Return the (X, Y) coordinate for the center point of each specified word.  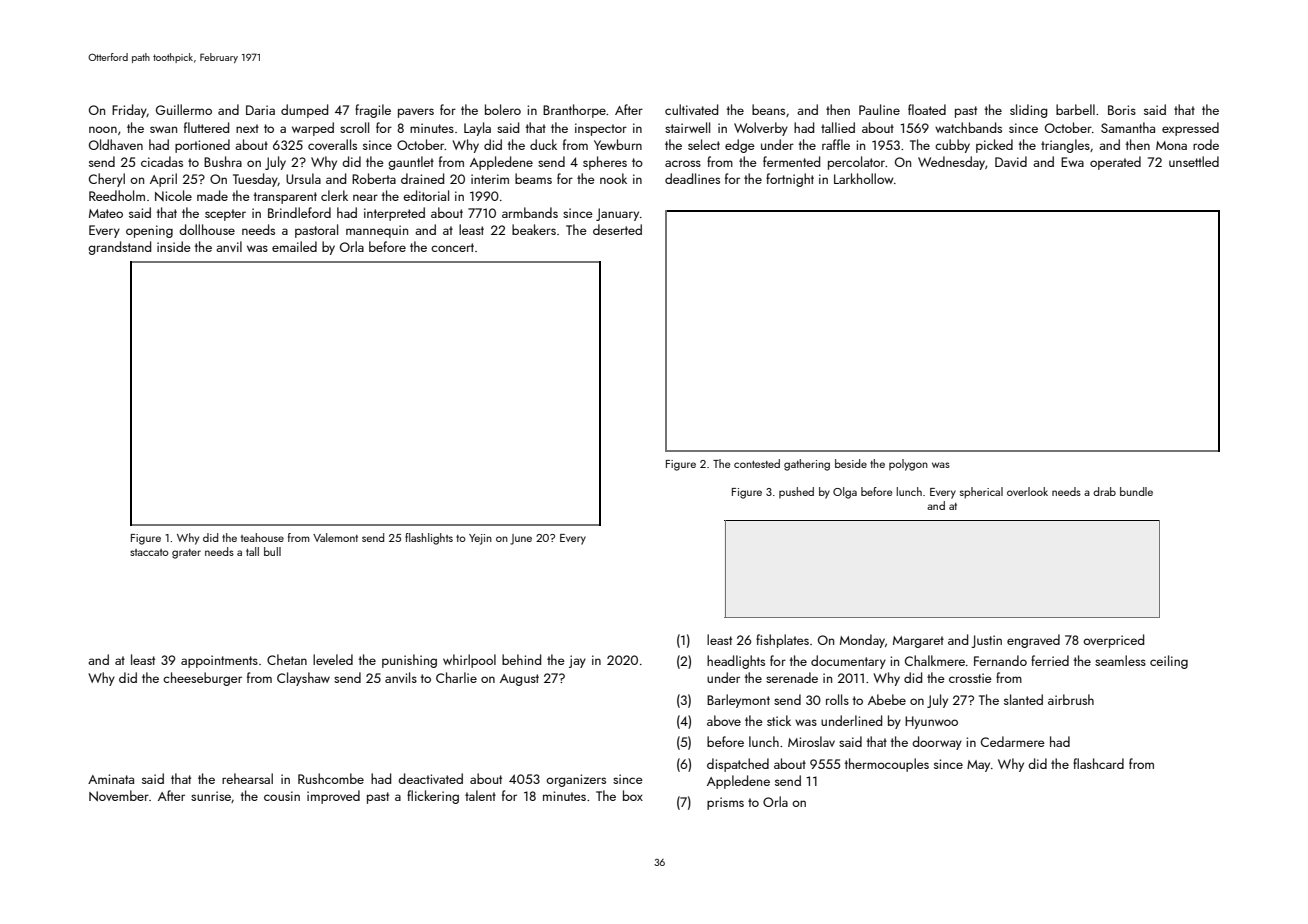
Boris (1122, 110)
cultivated (691, 109)
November (119, 796)
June (521, 539)
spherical (981, 493)
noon (103, 129)
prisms (725, 803)
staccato (149, 552)
